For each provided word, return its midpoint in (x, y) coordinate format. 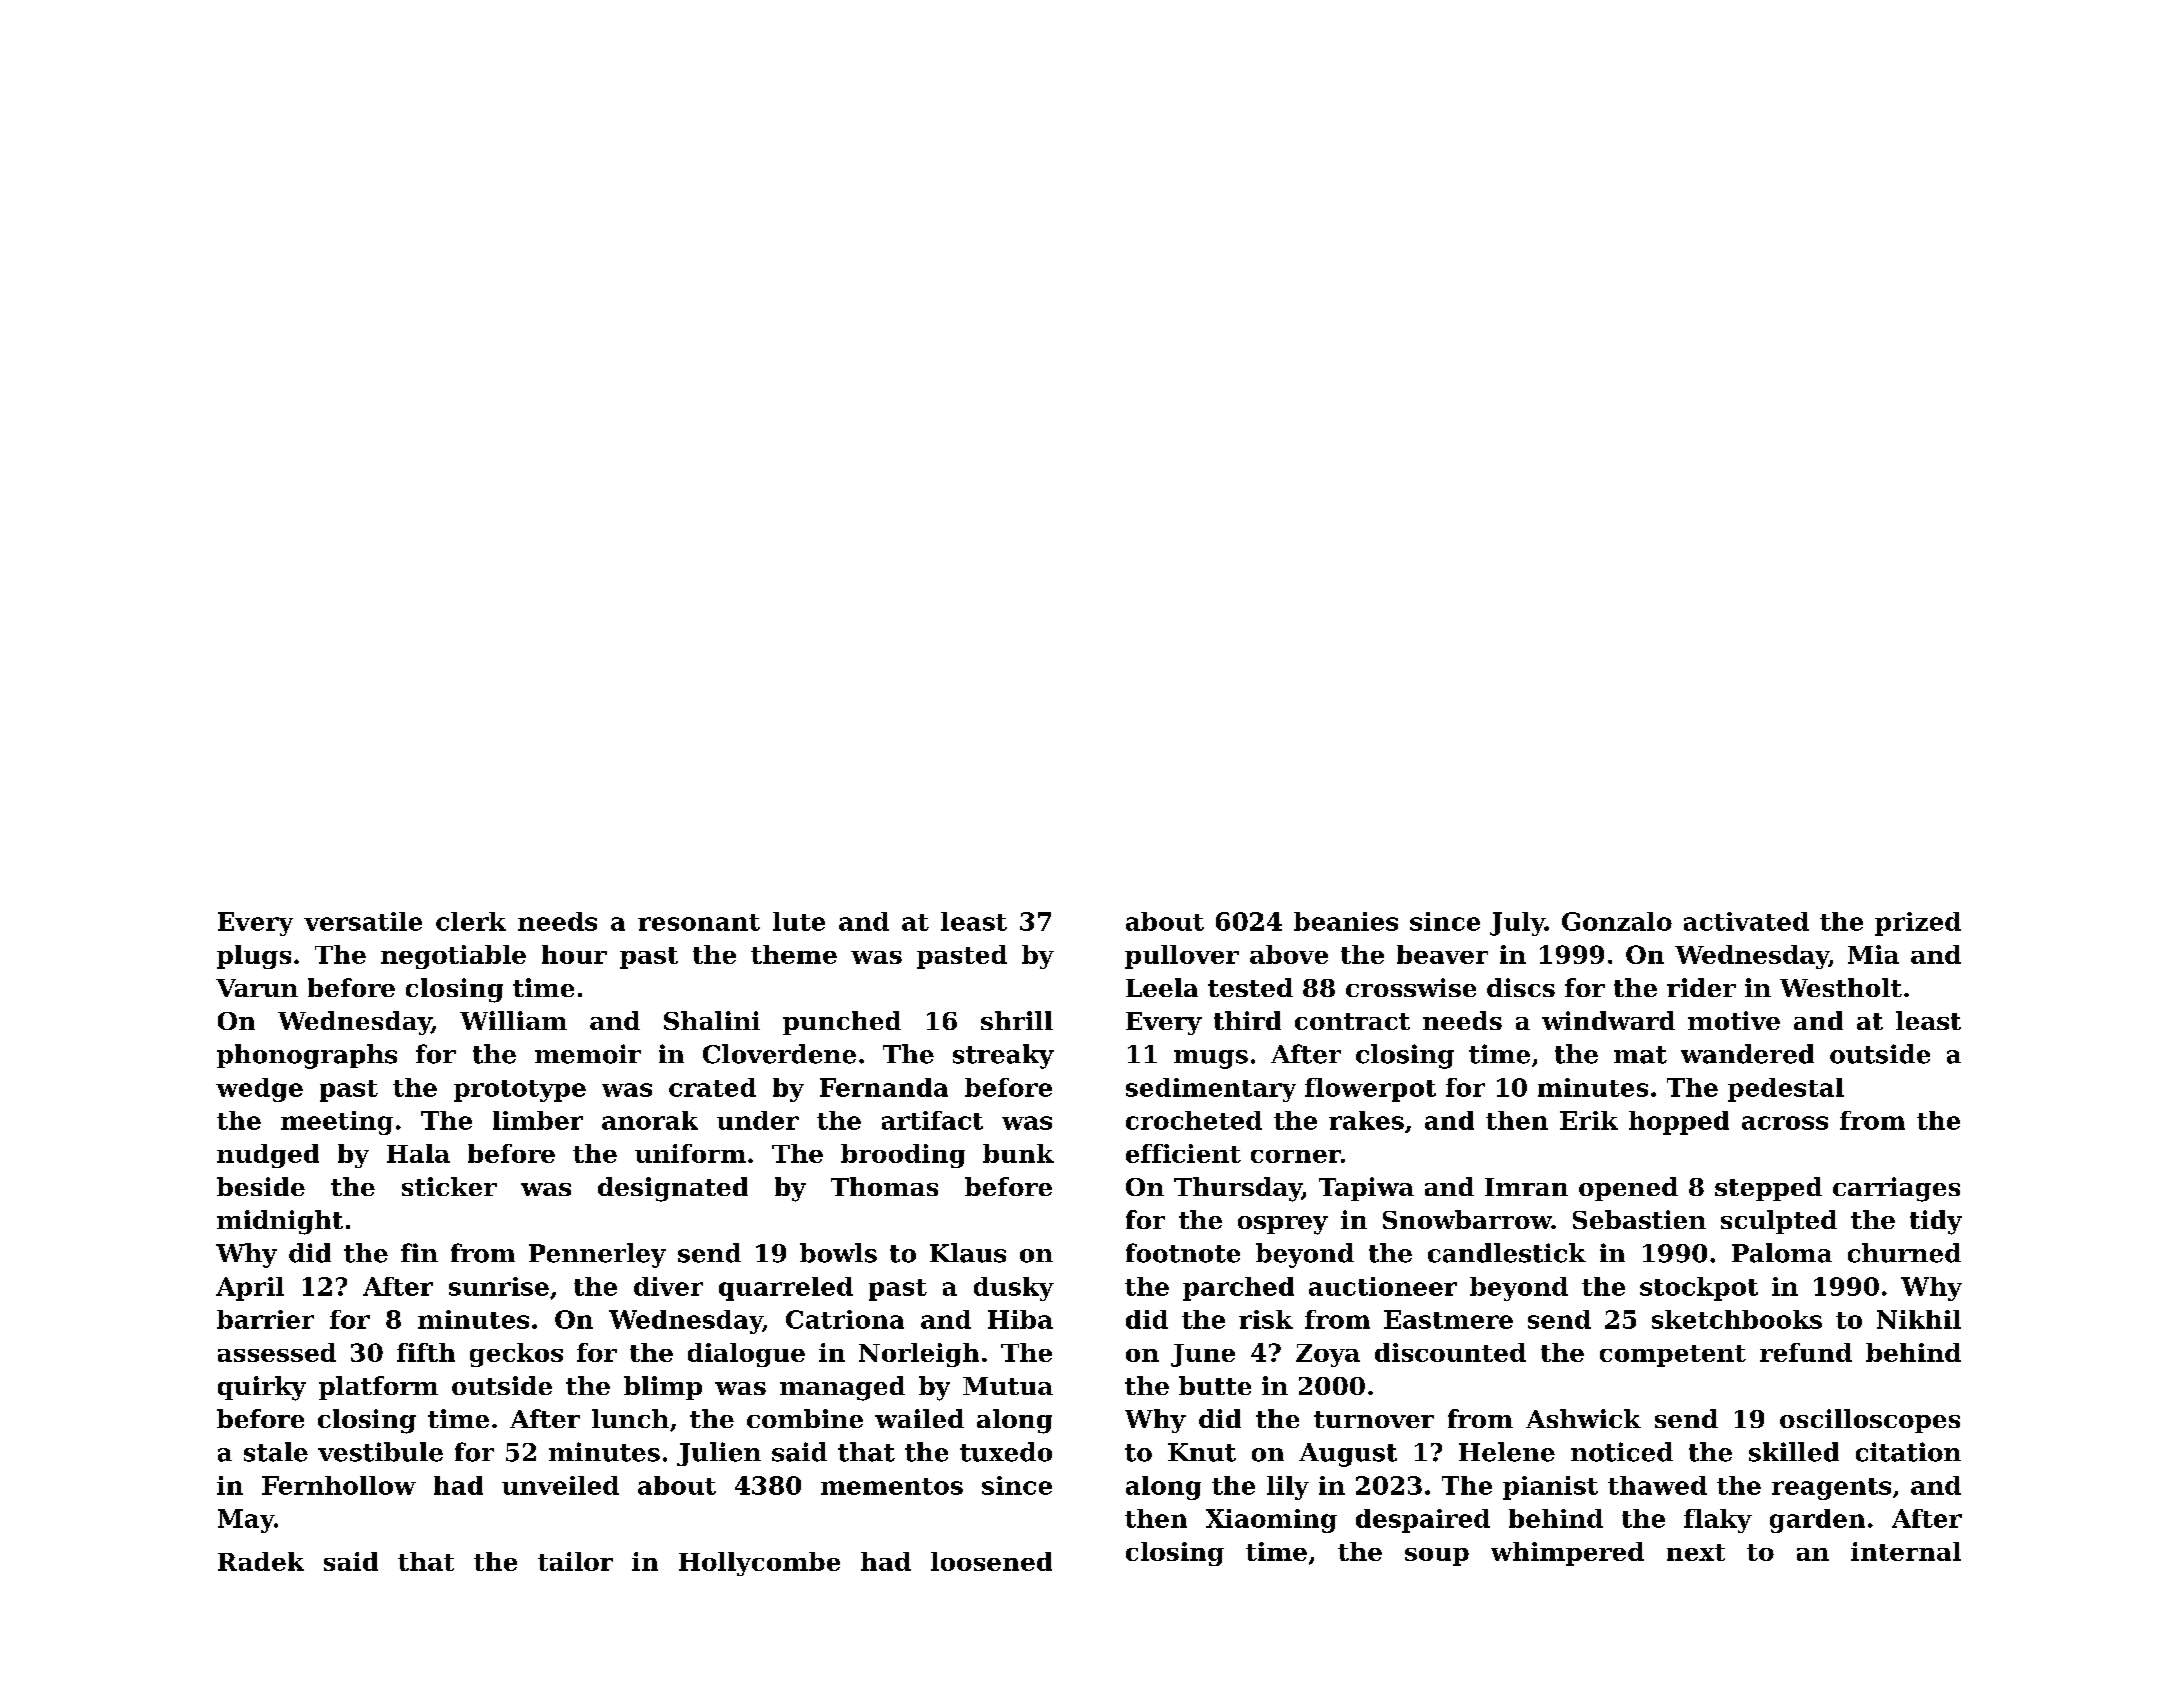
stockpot (1699, 1289)
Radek (261, 1561)
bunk (1018, 1153)
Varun (257, 988)
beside (261, 1186)
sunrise (499, 1286)
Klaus (968, 1253)
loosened (991, 1561)
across (1785, 1123)
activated (1746, 921)
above (1289, 954)
